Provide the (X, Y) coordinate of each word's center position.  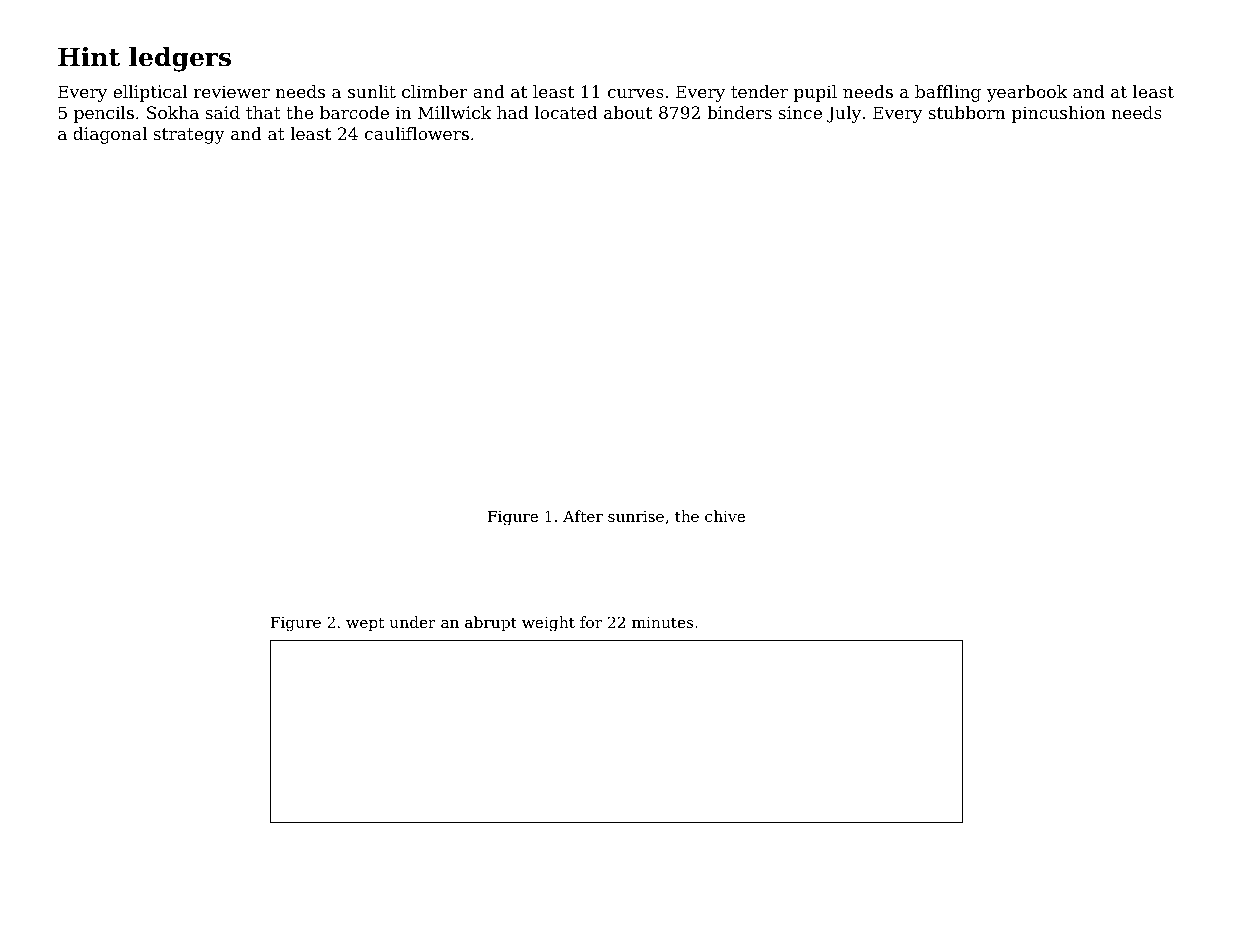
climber (434, 91)
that (263, 112)
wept (365, 624)
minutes (662, 622)
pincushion (1059, 114)
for (591, 622)
